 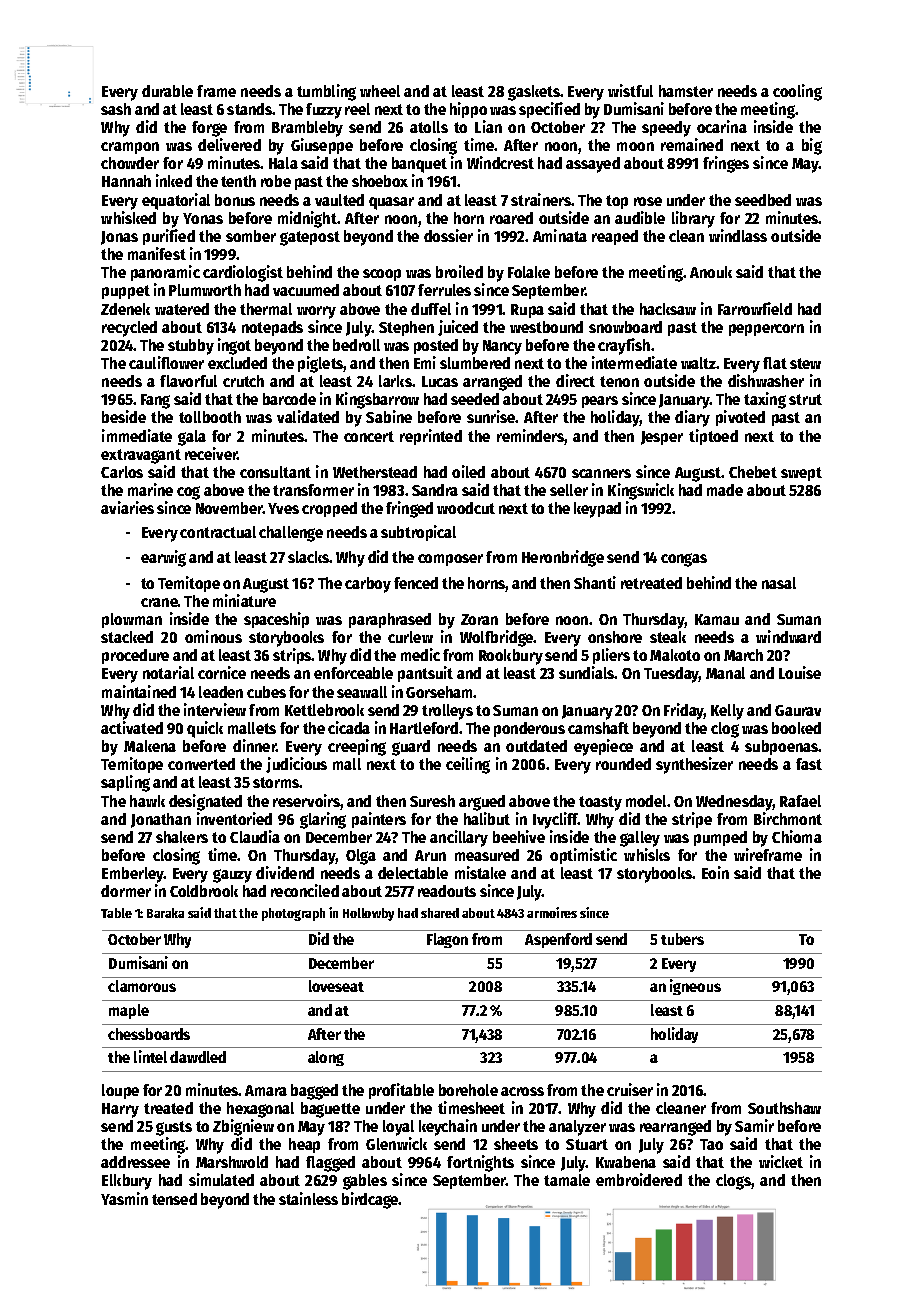 I want to click on Windcrest, so click(x=500, y=162).
